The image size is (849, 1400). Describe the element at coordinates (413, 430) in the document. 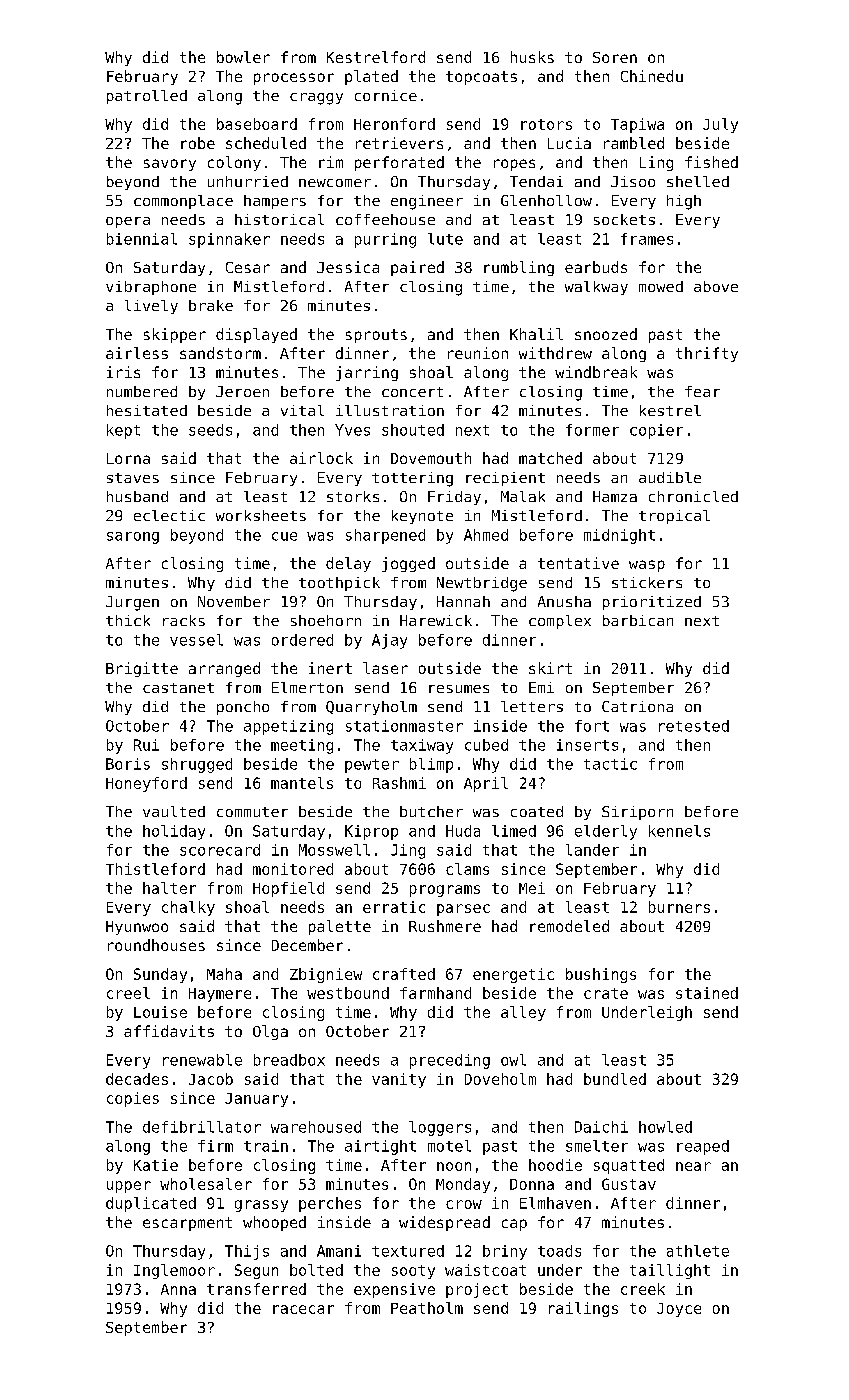

I see `shouted` at that location.
